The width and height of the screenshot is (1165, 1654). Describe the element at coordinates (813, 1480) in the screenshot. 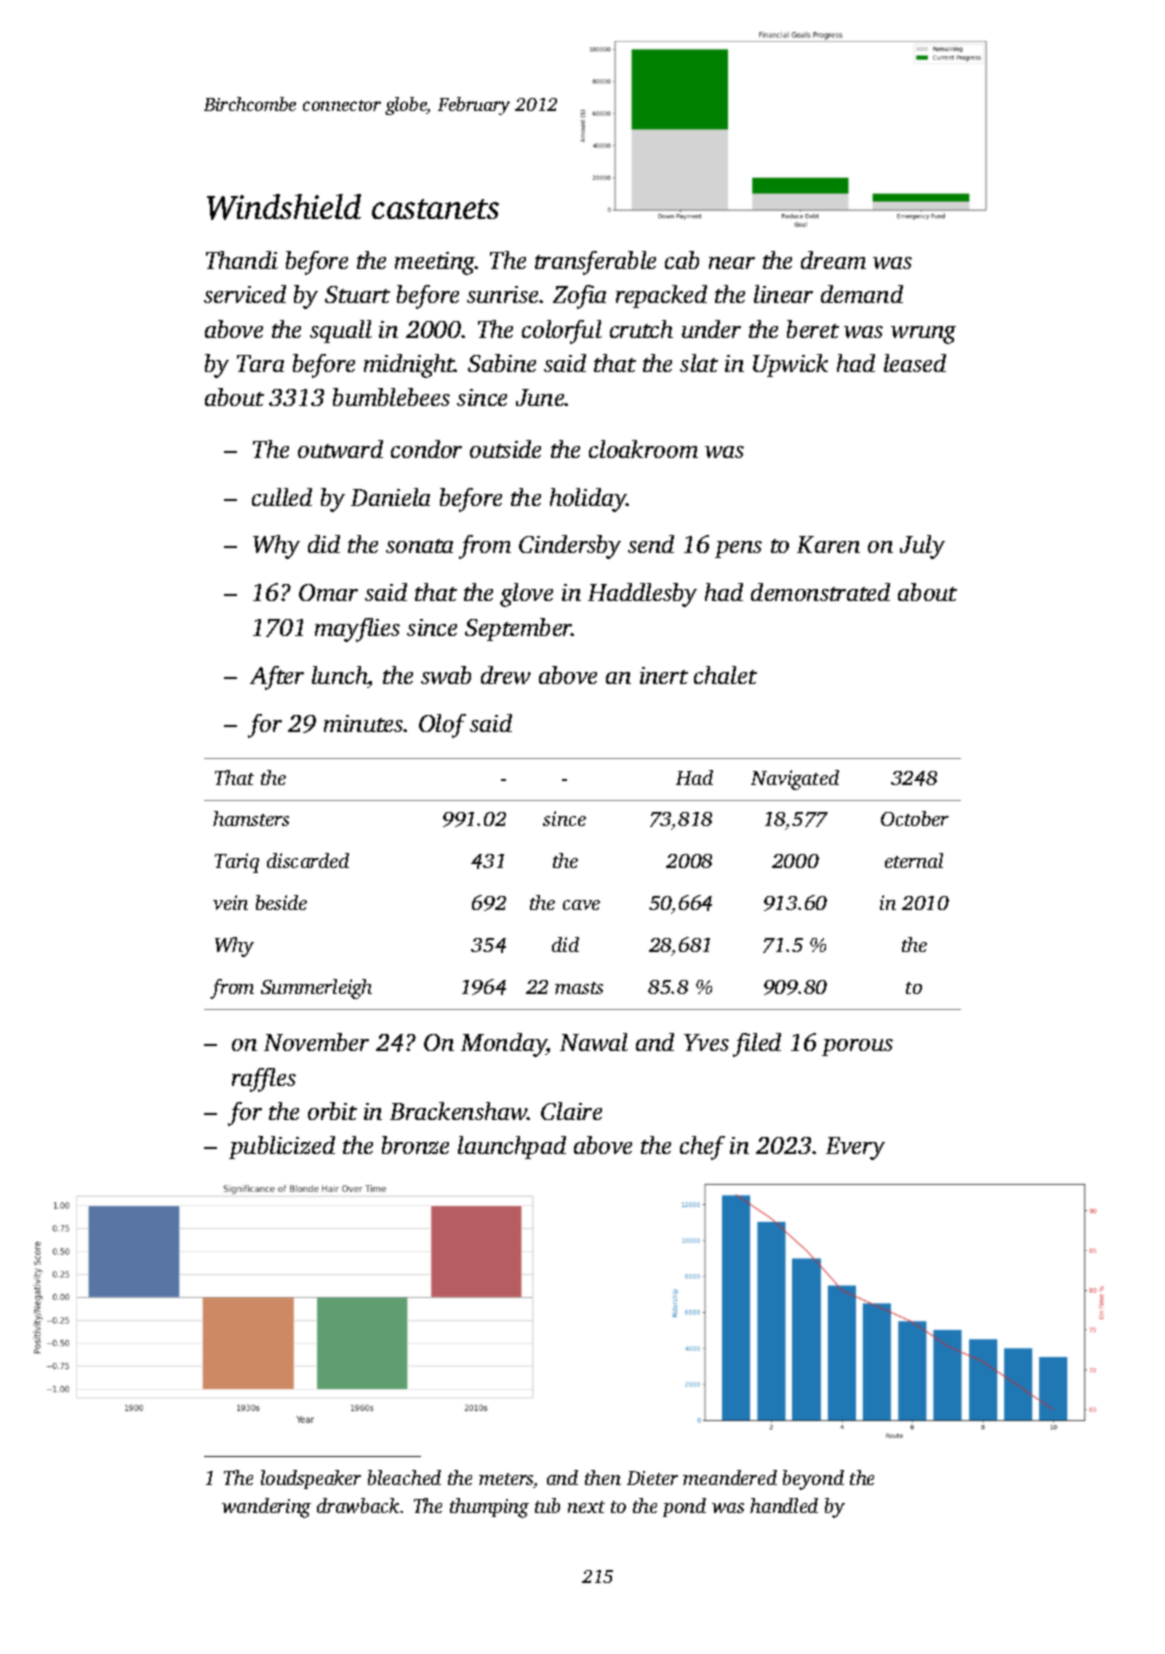

I see `beyond` at that location.
